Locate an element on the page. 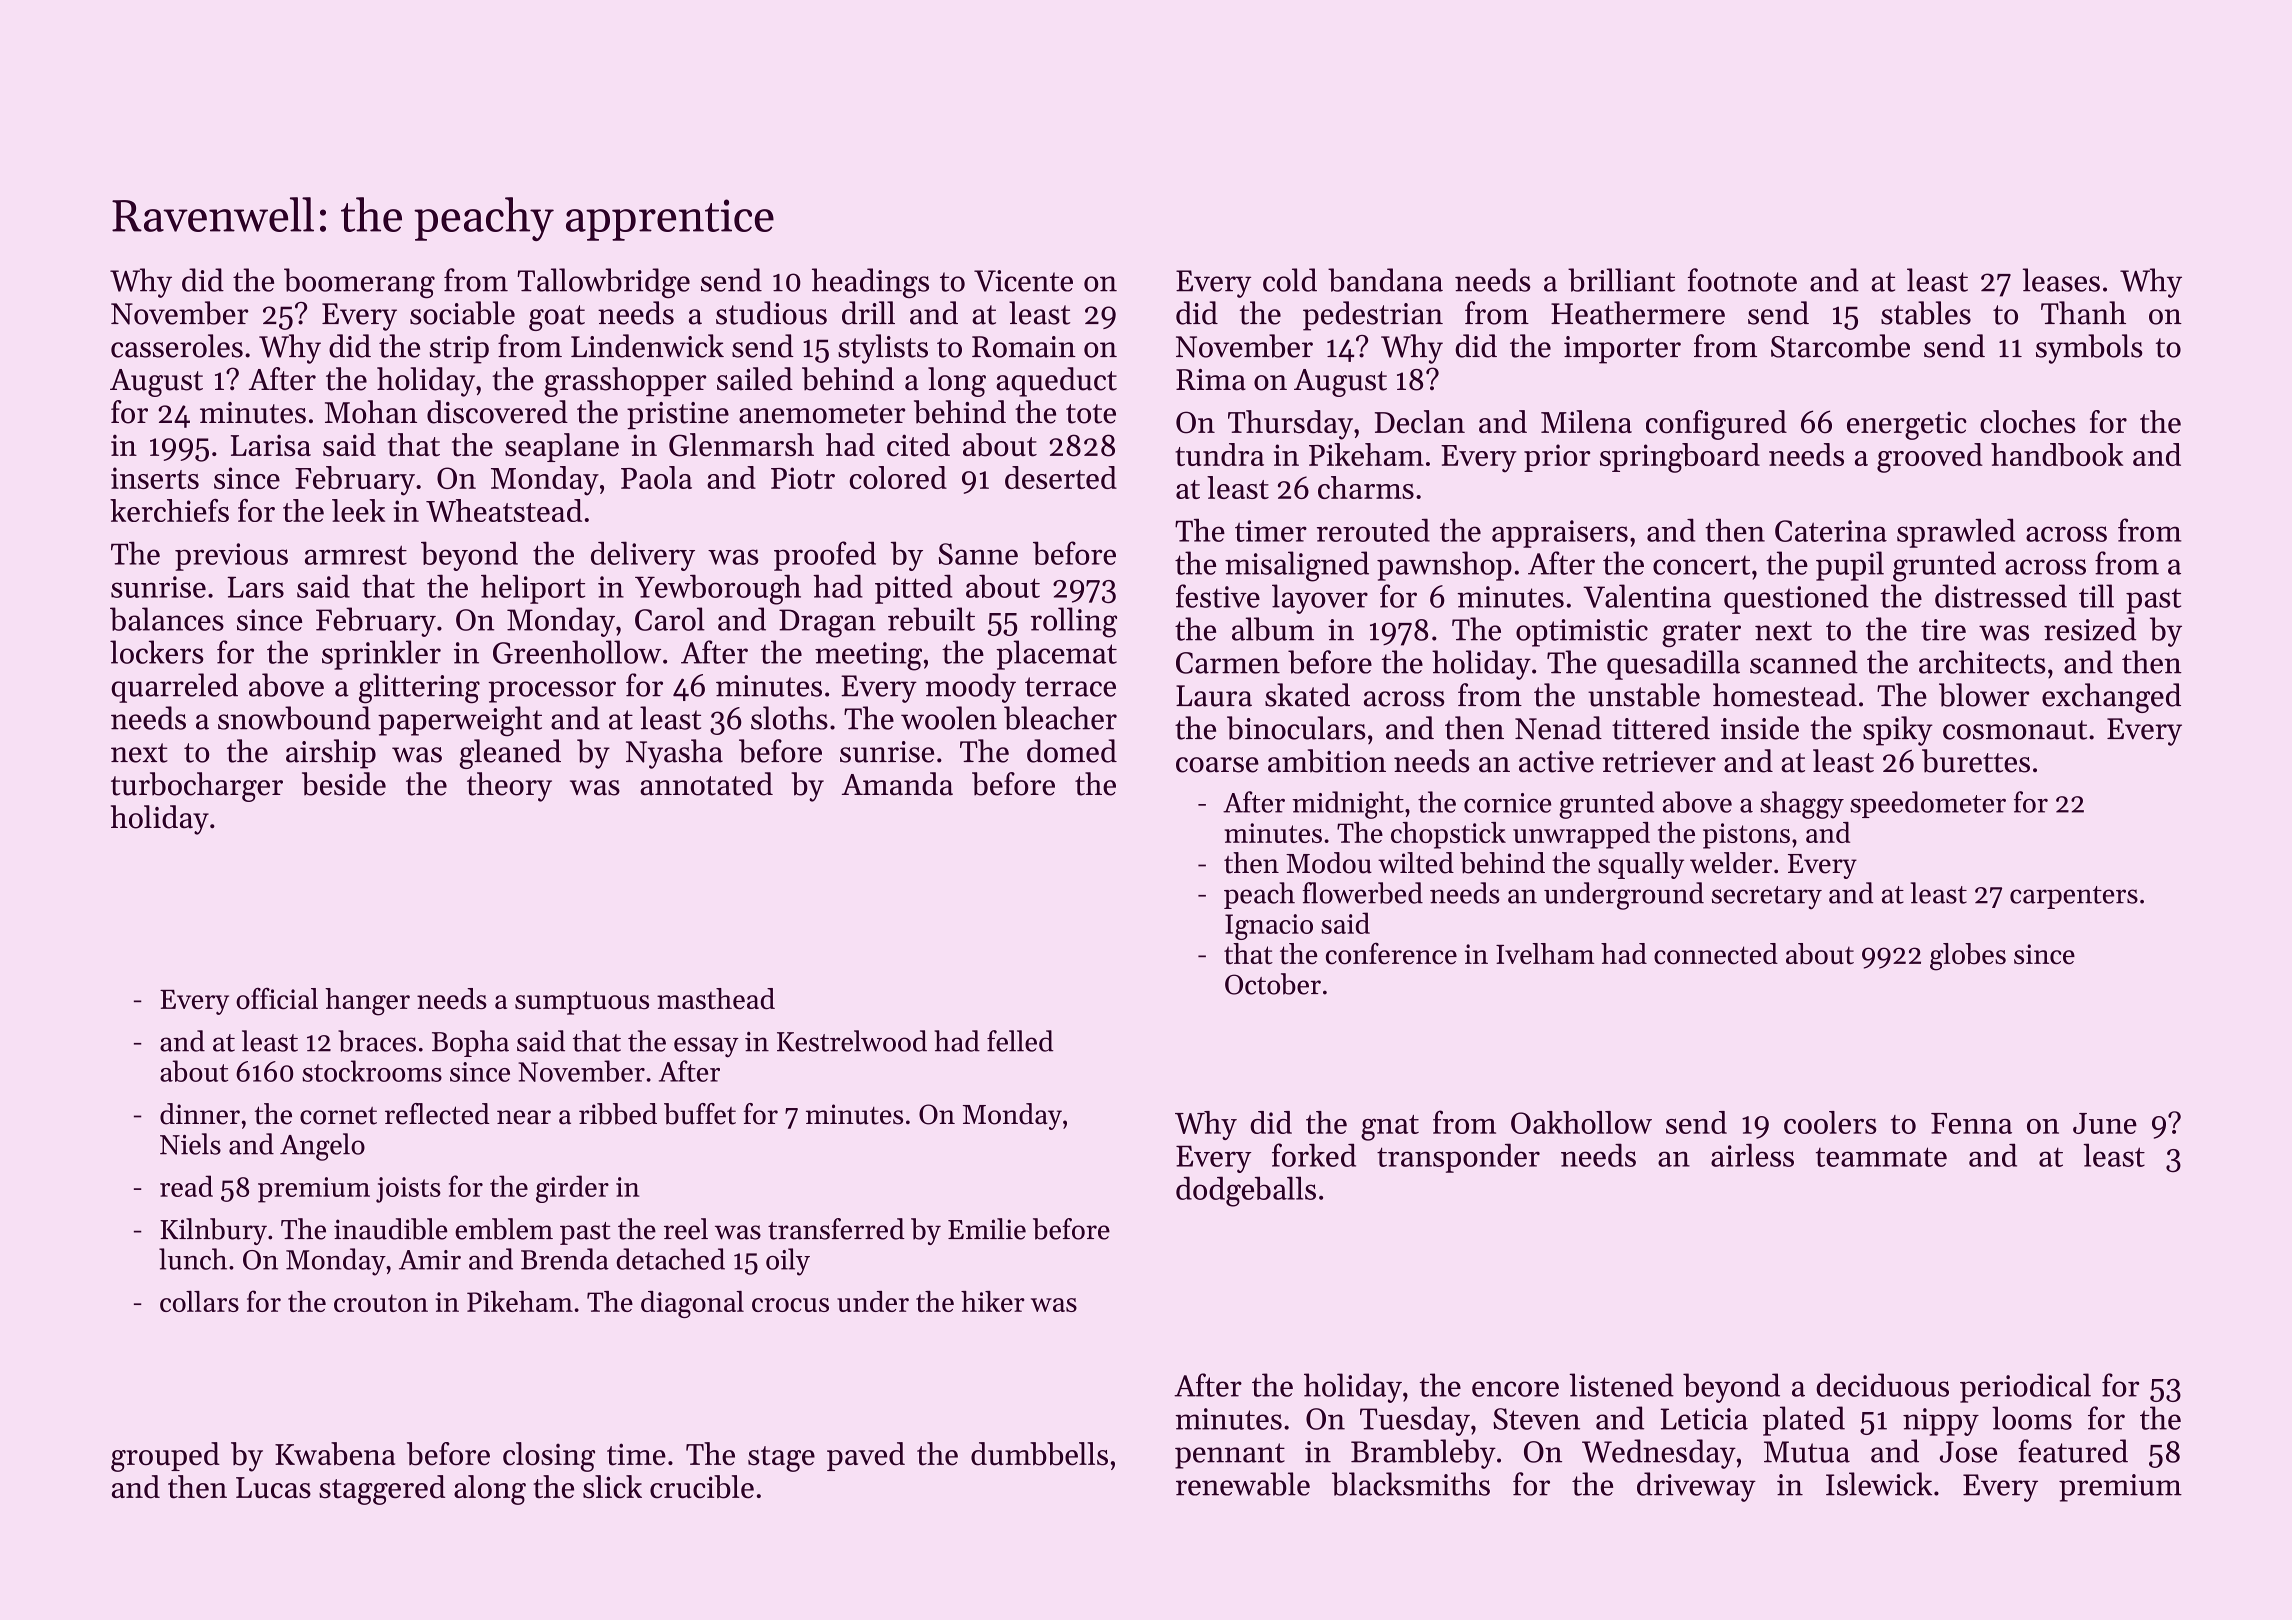  dodgeballs is located at coordinates (1246, 1191).
